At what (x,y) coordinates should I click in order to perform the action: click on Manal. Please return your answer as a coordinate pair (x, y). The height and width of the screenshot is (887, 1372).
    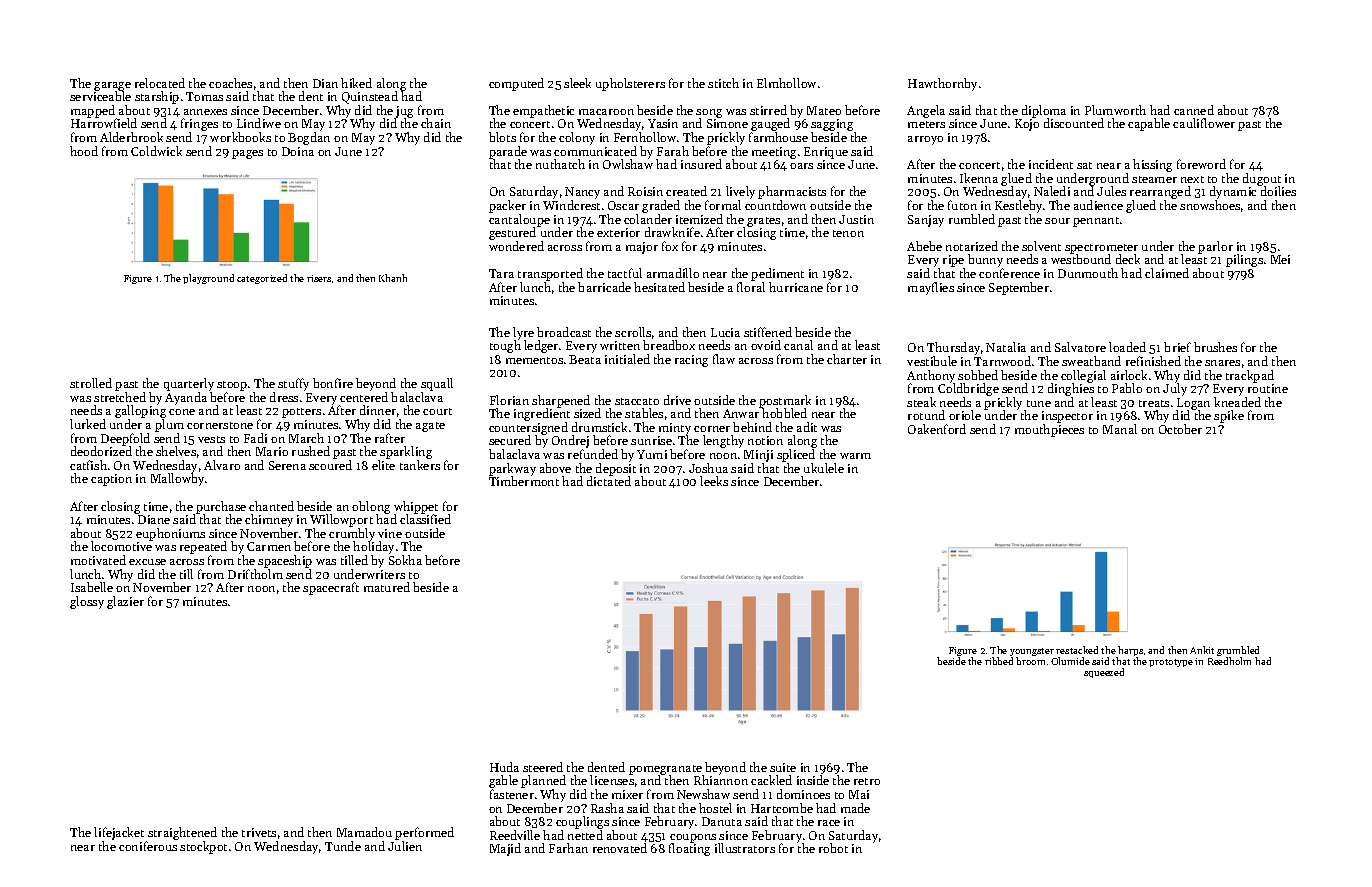
    Looking at the image, I should click on (1120, 429).
